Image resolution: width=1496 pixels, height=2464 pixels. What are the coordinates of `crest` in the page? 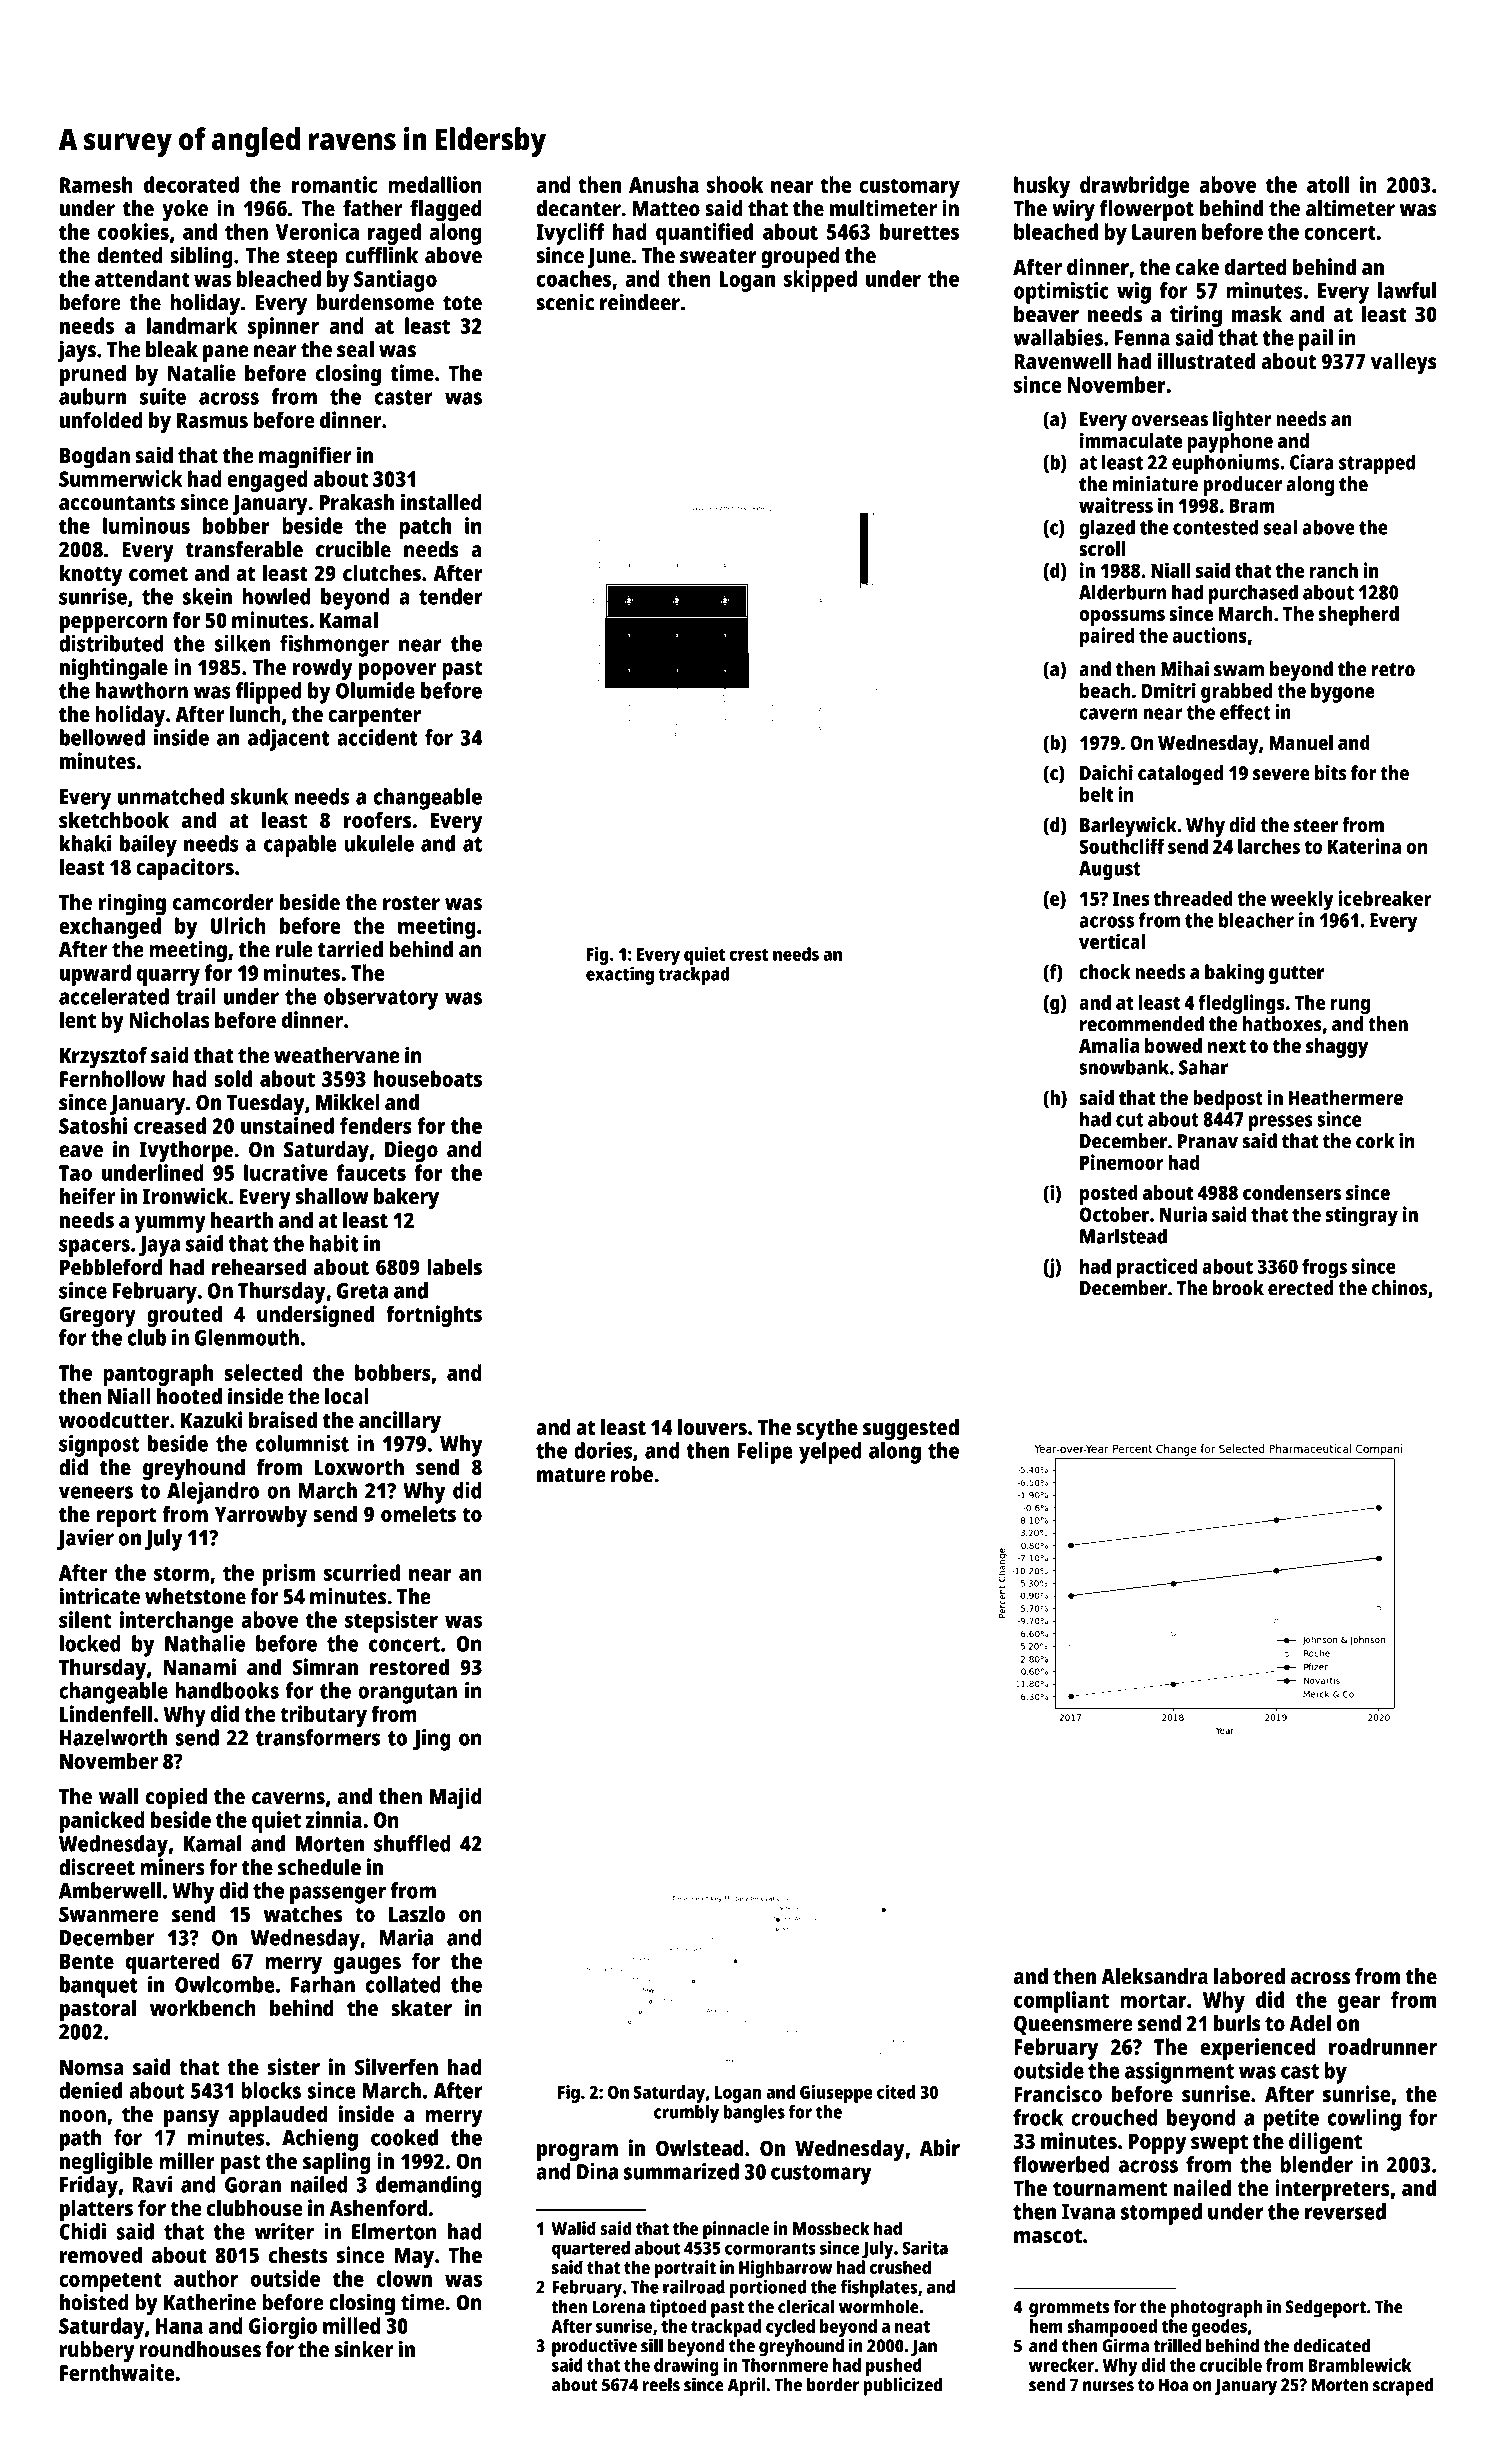 It's located at (749, 955).
